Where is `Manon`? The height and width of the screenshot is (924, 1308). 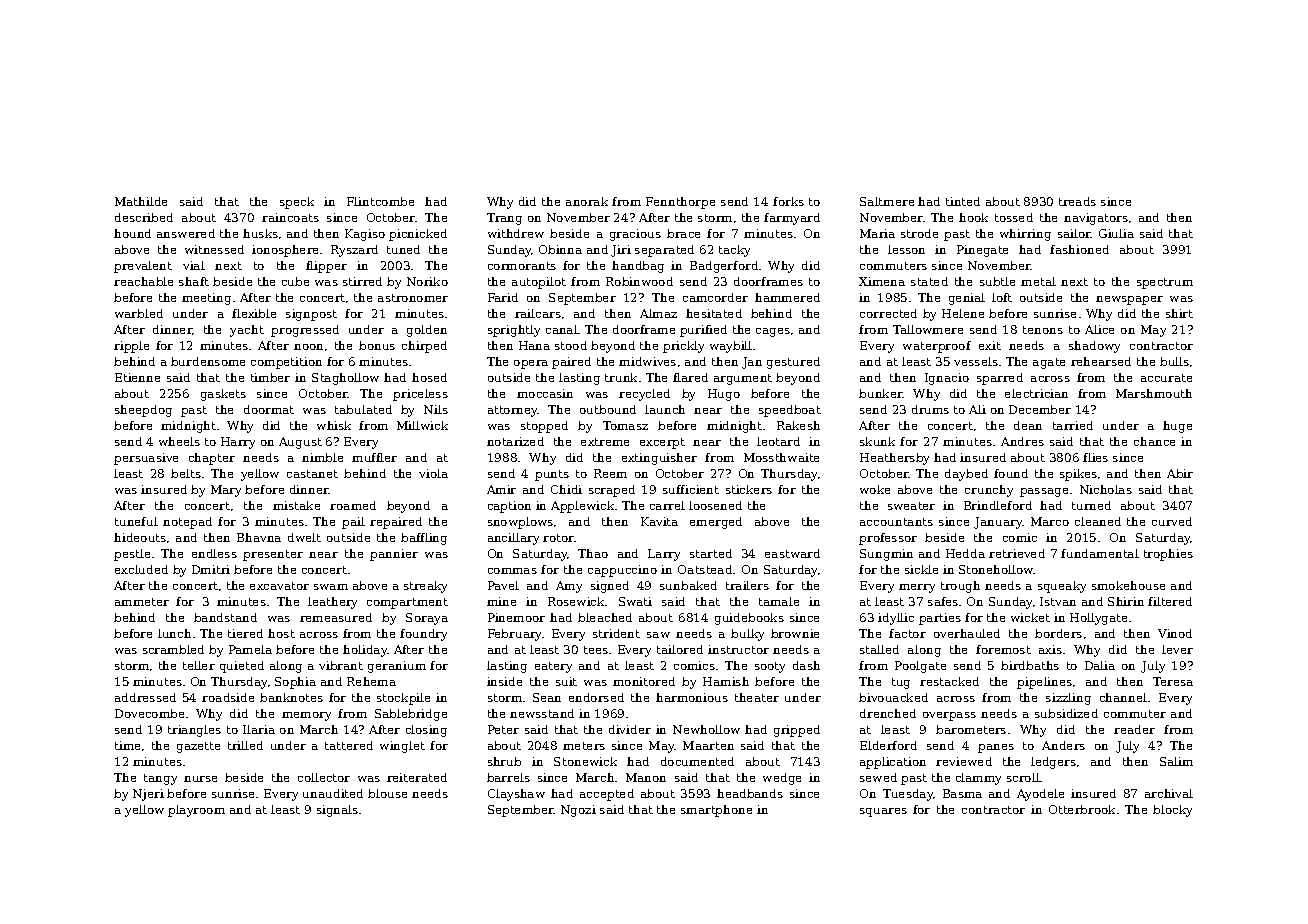
Manon is located at coordinates (646, 777).
